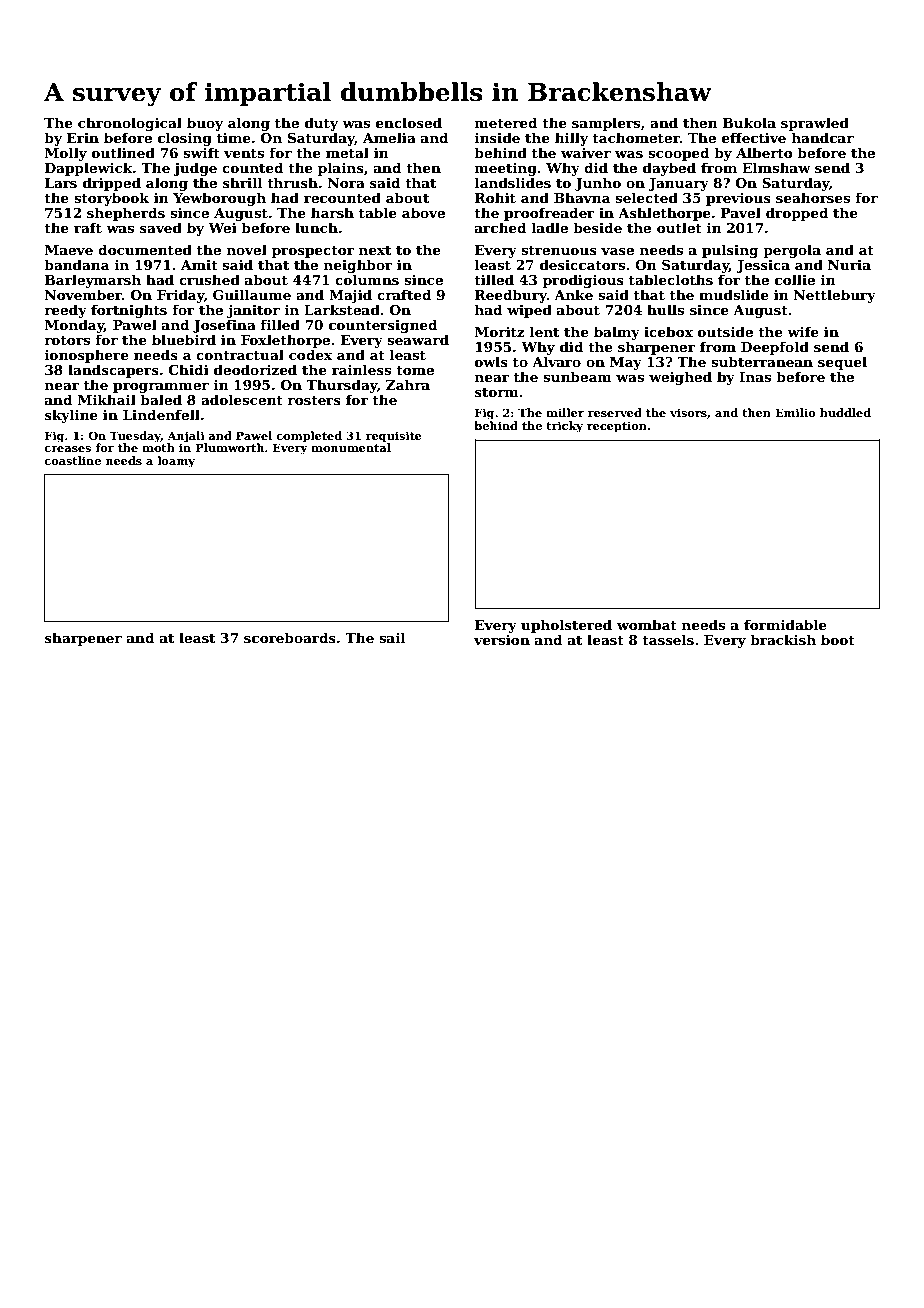 The image size is (924, 1308). What do you see at coordinates (665, 309) in the screenshot?
I see `hulls` at bounding box center [665, 309].
